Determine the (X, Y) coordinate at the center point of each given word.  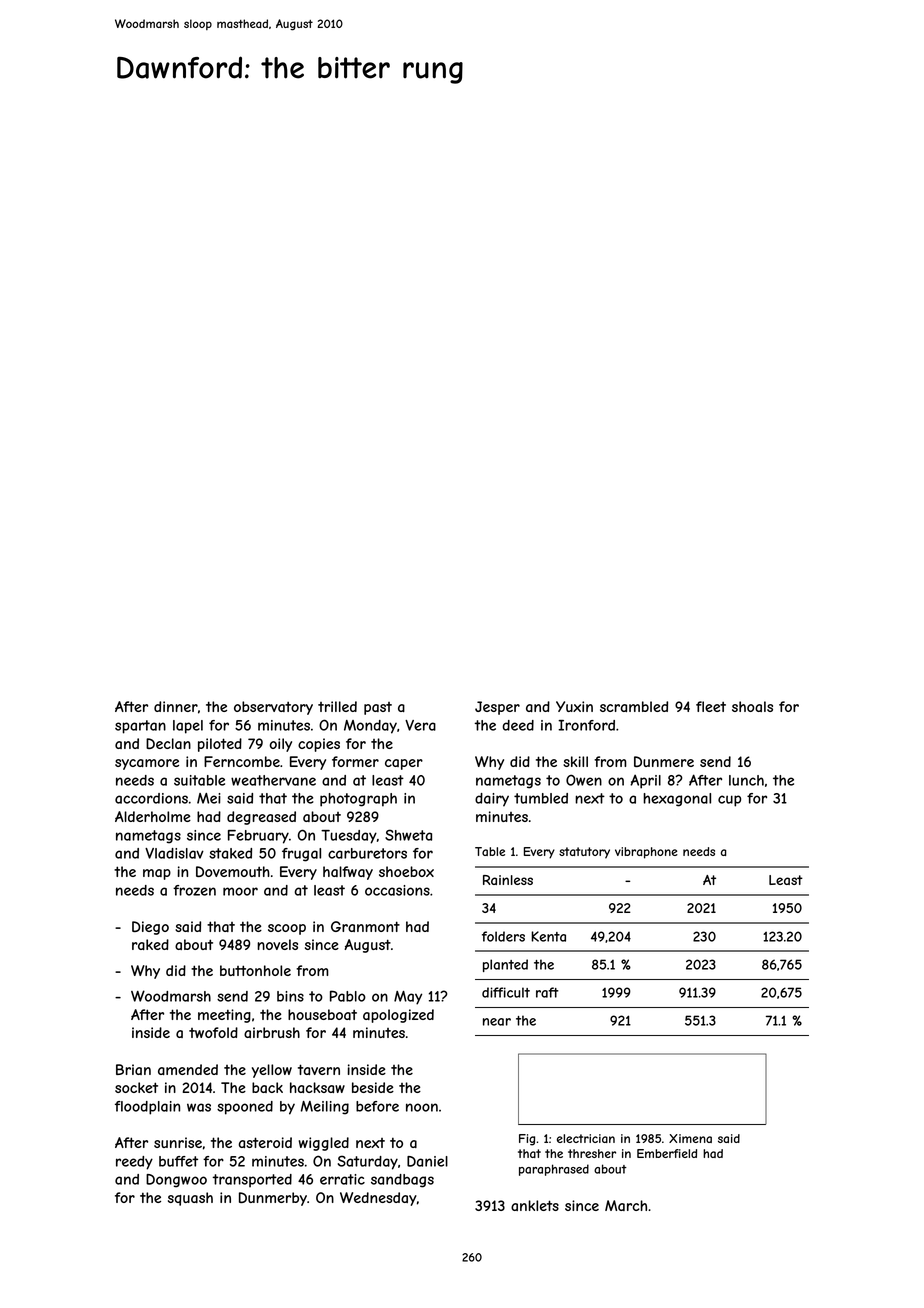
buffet (178, 1161)
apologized (398, 1016)
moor (240, 891)
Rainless (508, 880)
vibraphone (646, 853)
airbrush (272, 1032)
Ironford (586, 725)
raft (547, 992)
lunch (746, 780)
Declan (168, 743)
